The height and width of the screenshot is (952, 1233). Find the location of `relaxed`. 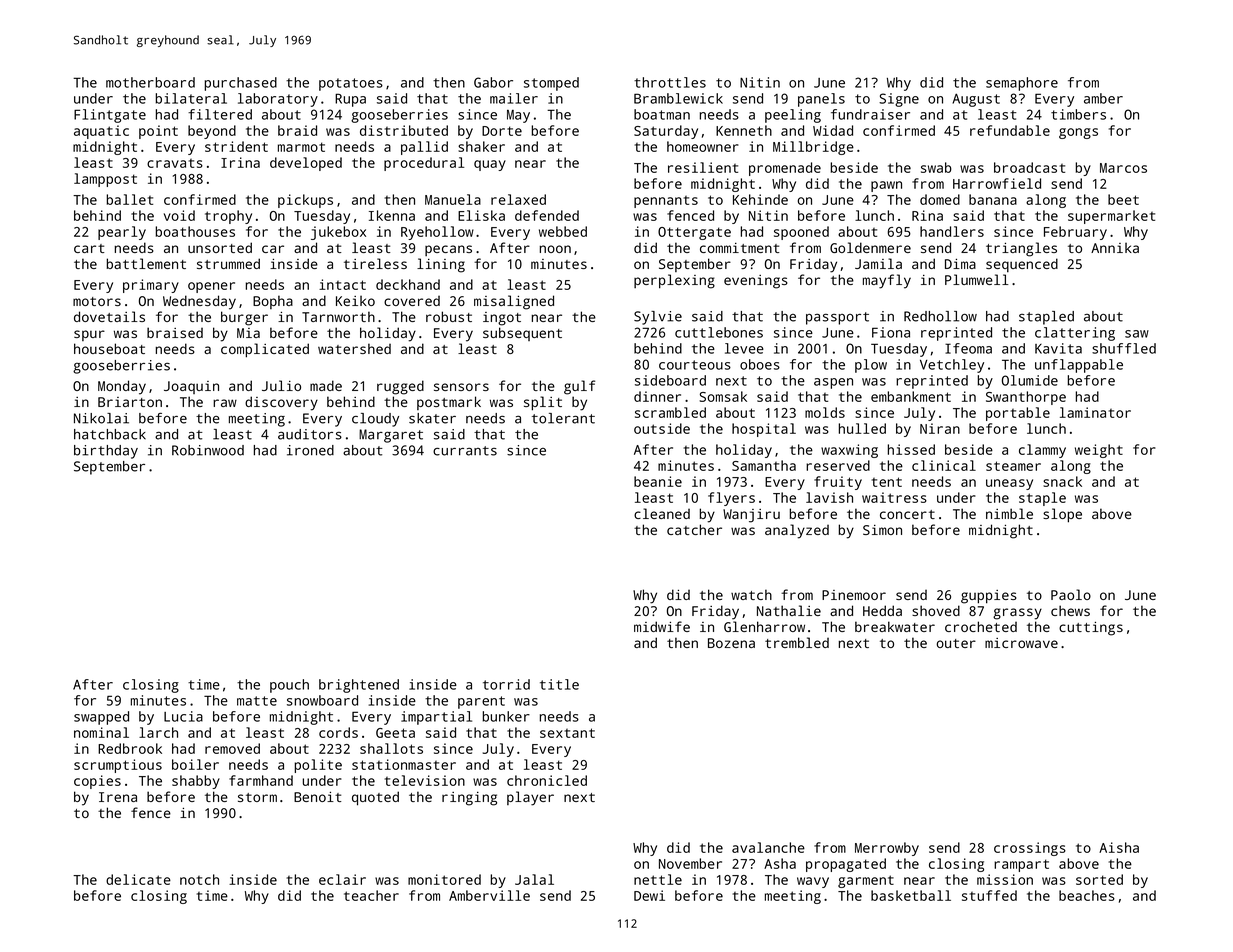

relaxed is located at coordinates (518, 199).
